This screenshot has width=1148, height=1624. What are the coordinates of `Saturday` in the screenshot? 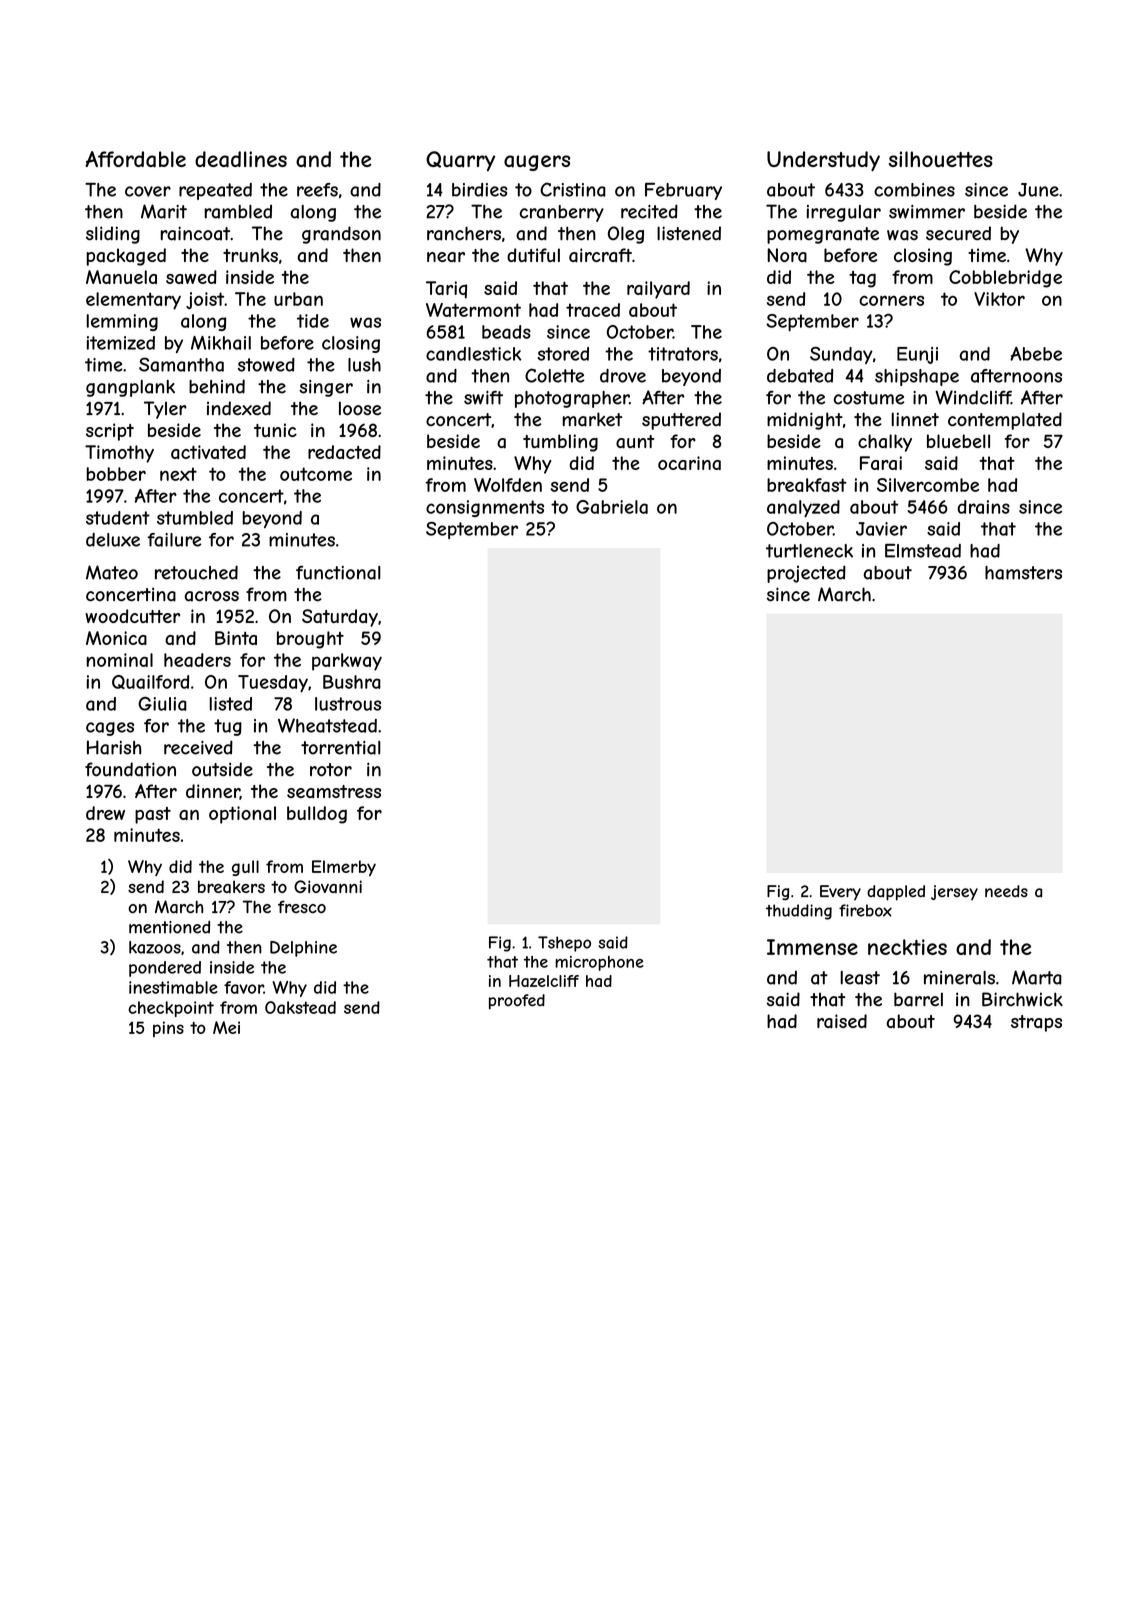 It's located at (340, 618).
